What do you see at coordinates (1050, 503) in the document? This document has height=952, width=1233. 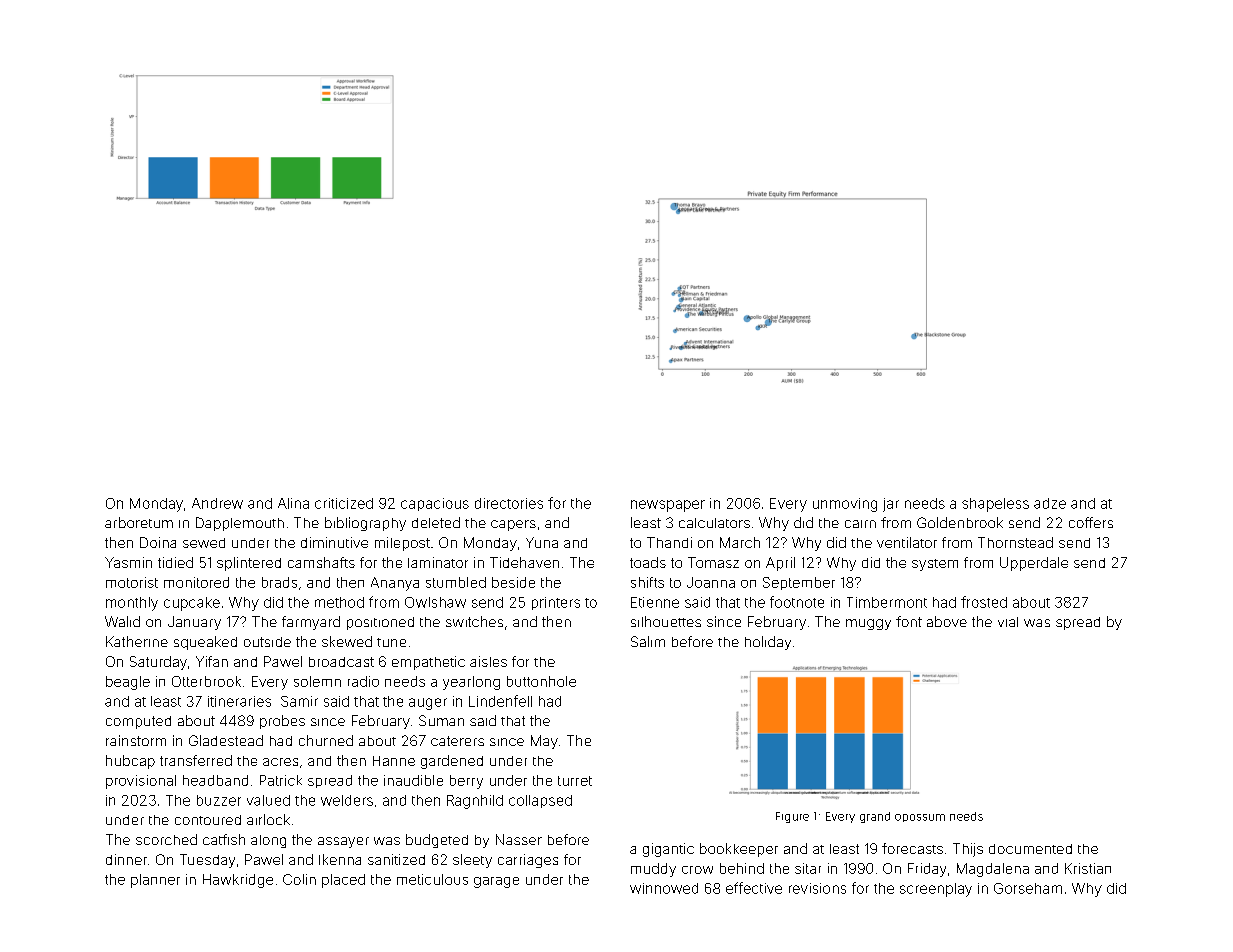 I see `adze` at bounding box center [1050, 503].
